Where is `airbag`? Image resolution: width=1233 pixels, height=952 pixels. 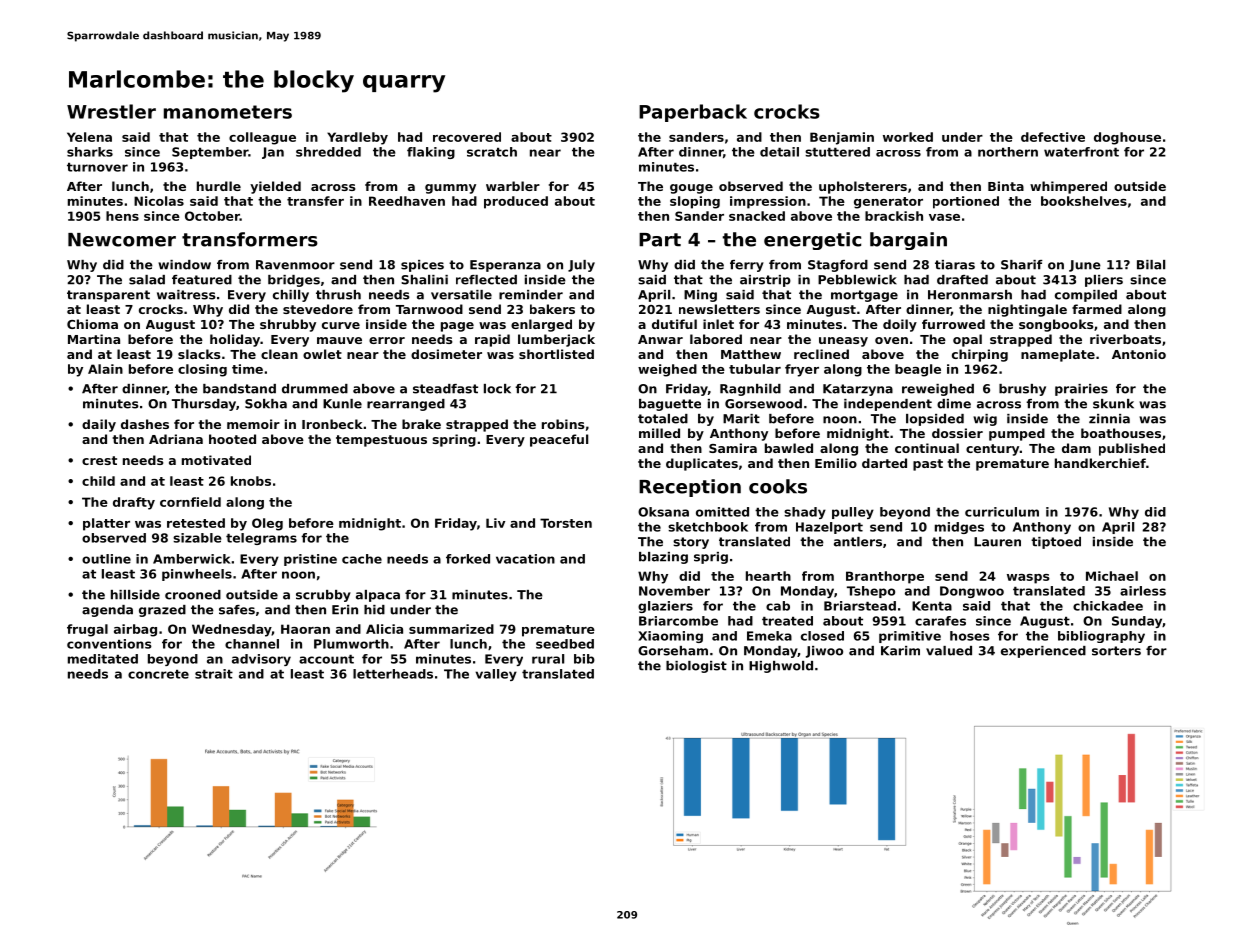
airbag is located at coordinates (135, 630).
